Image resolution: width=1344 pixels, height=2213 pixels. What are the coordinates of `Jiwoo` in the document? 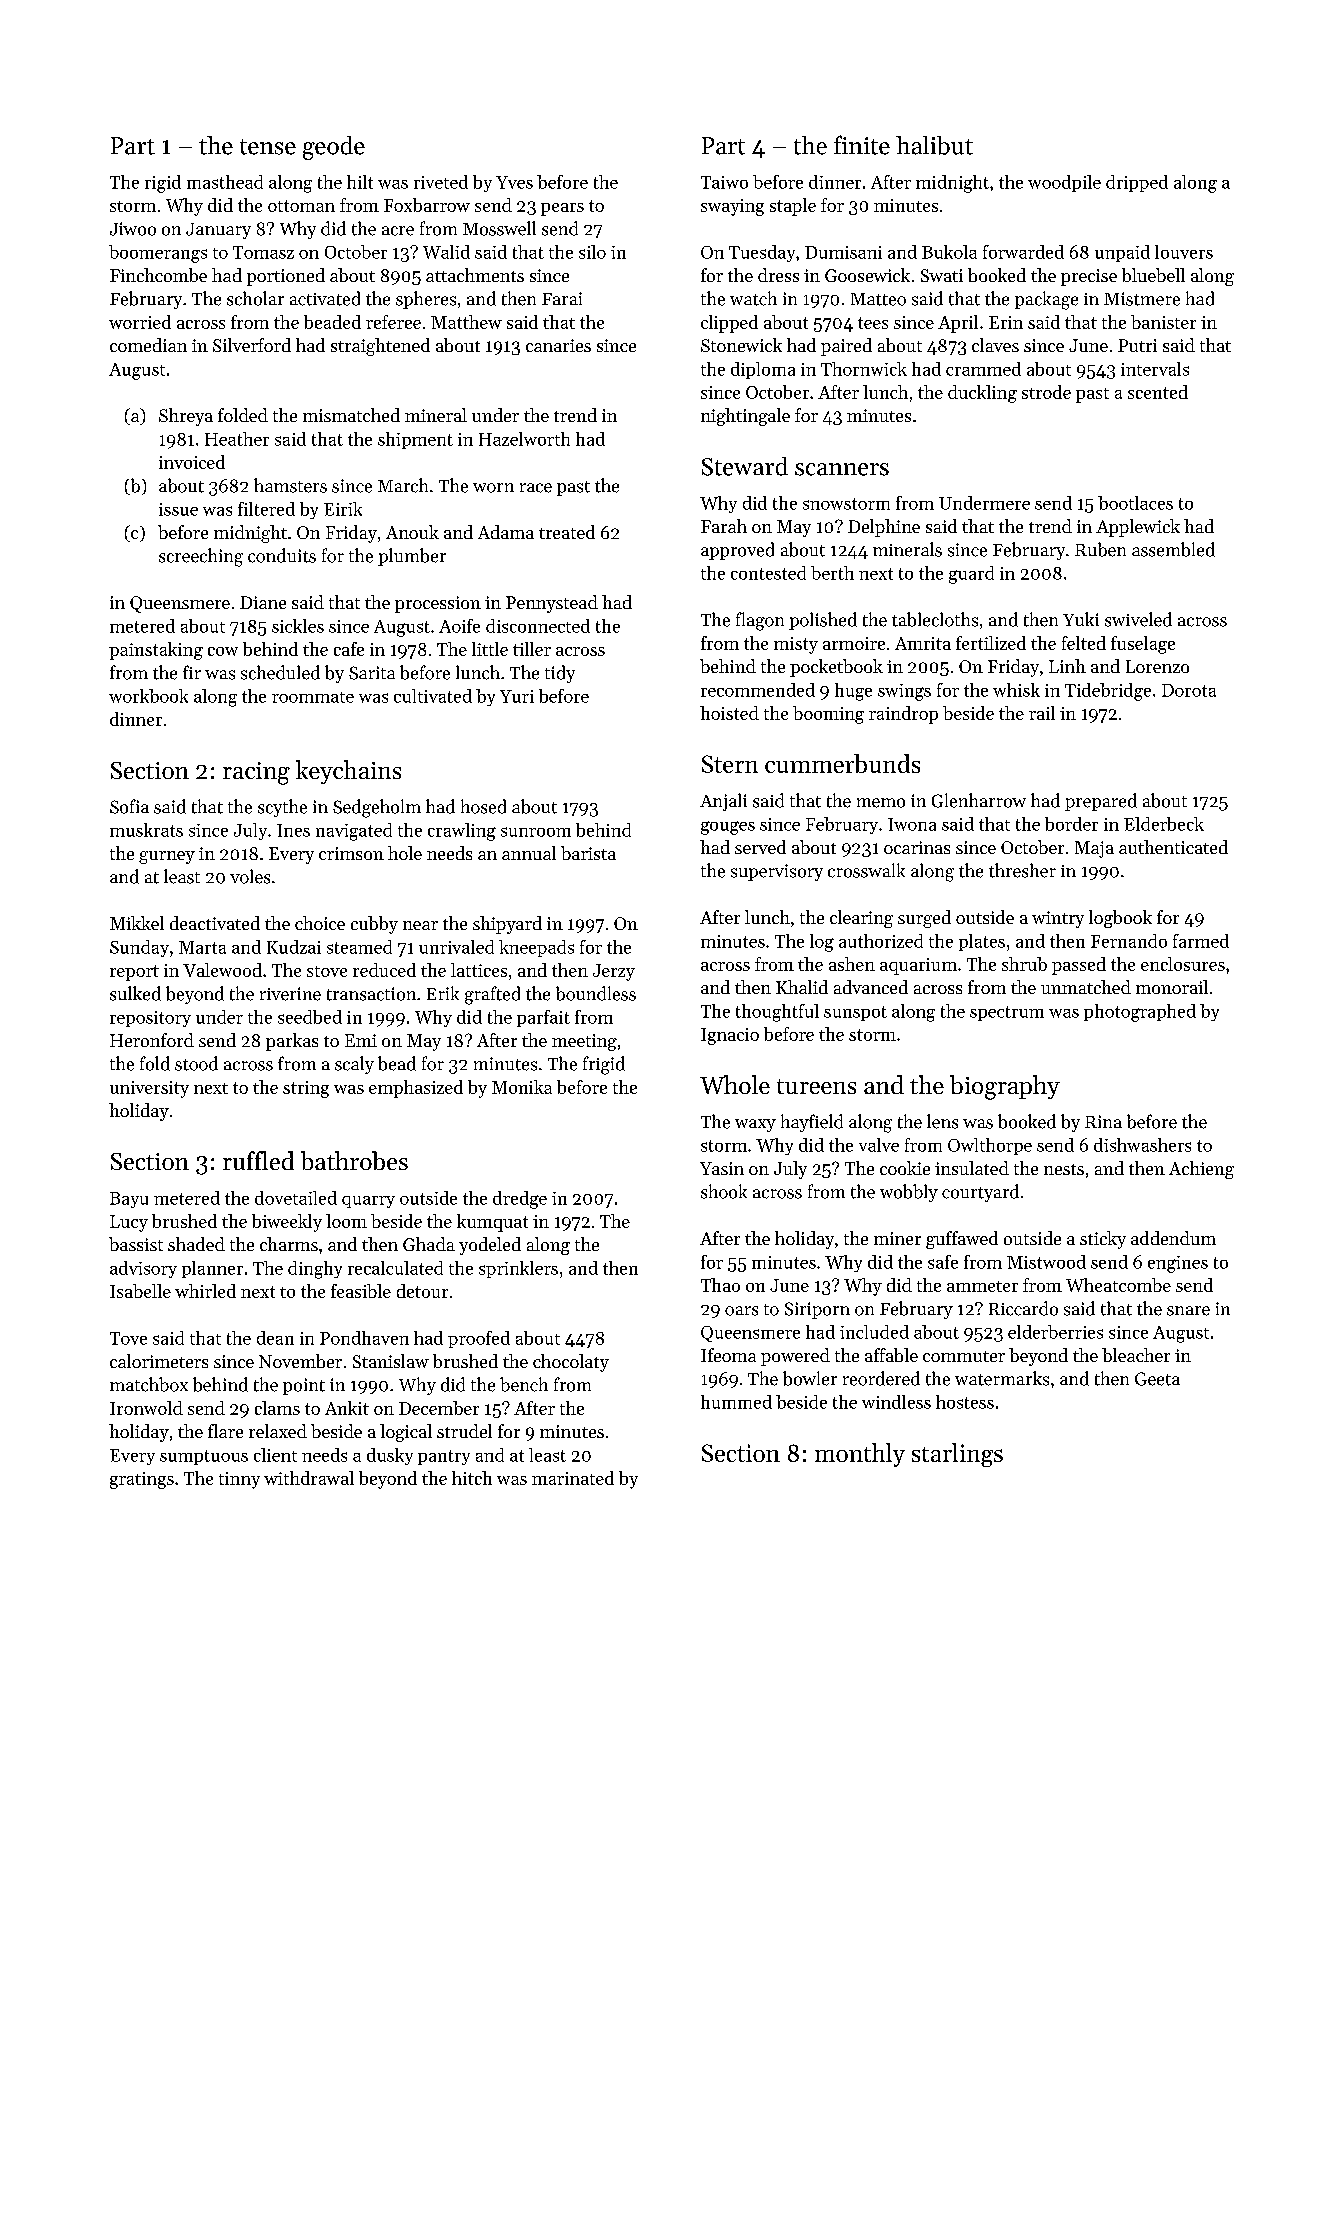 It's located at (133, 229).
